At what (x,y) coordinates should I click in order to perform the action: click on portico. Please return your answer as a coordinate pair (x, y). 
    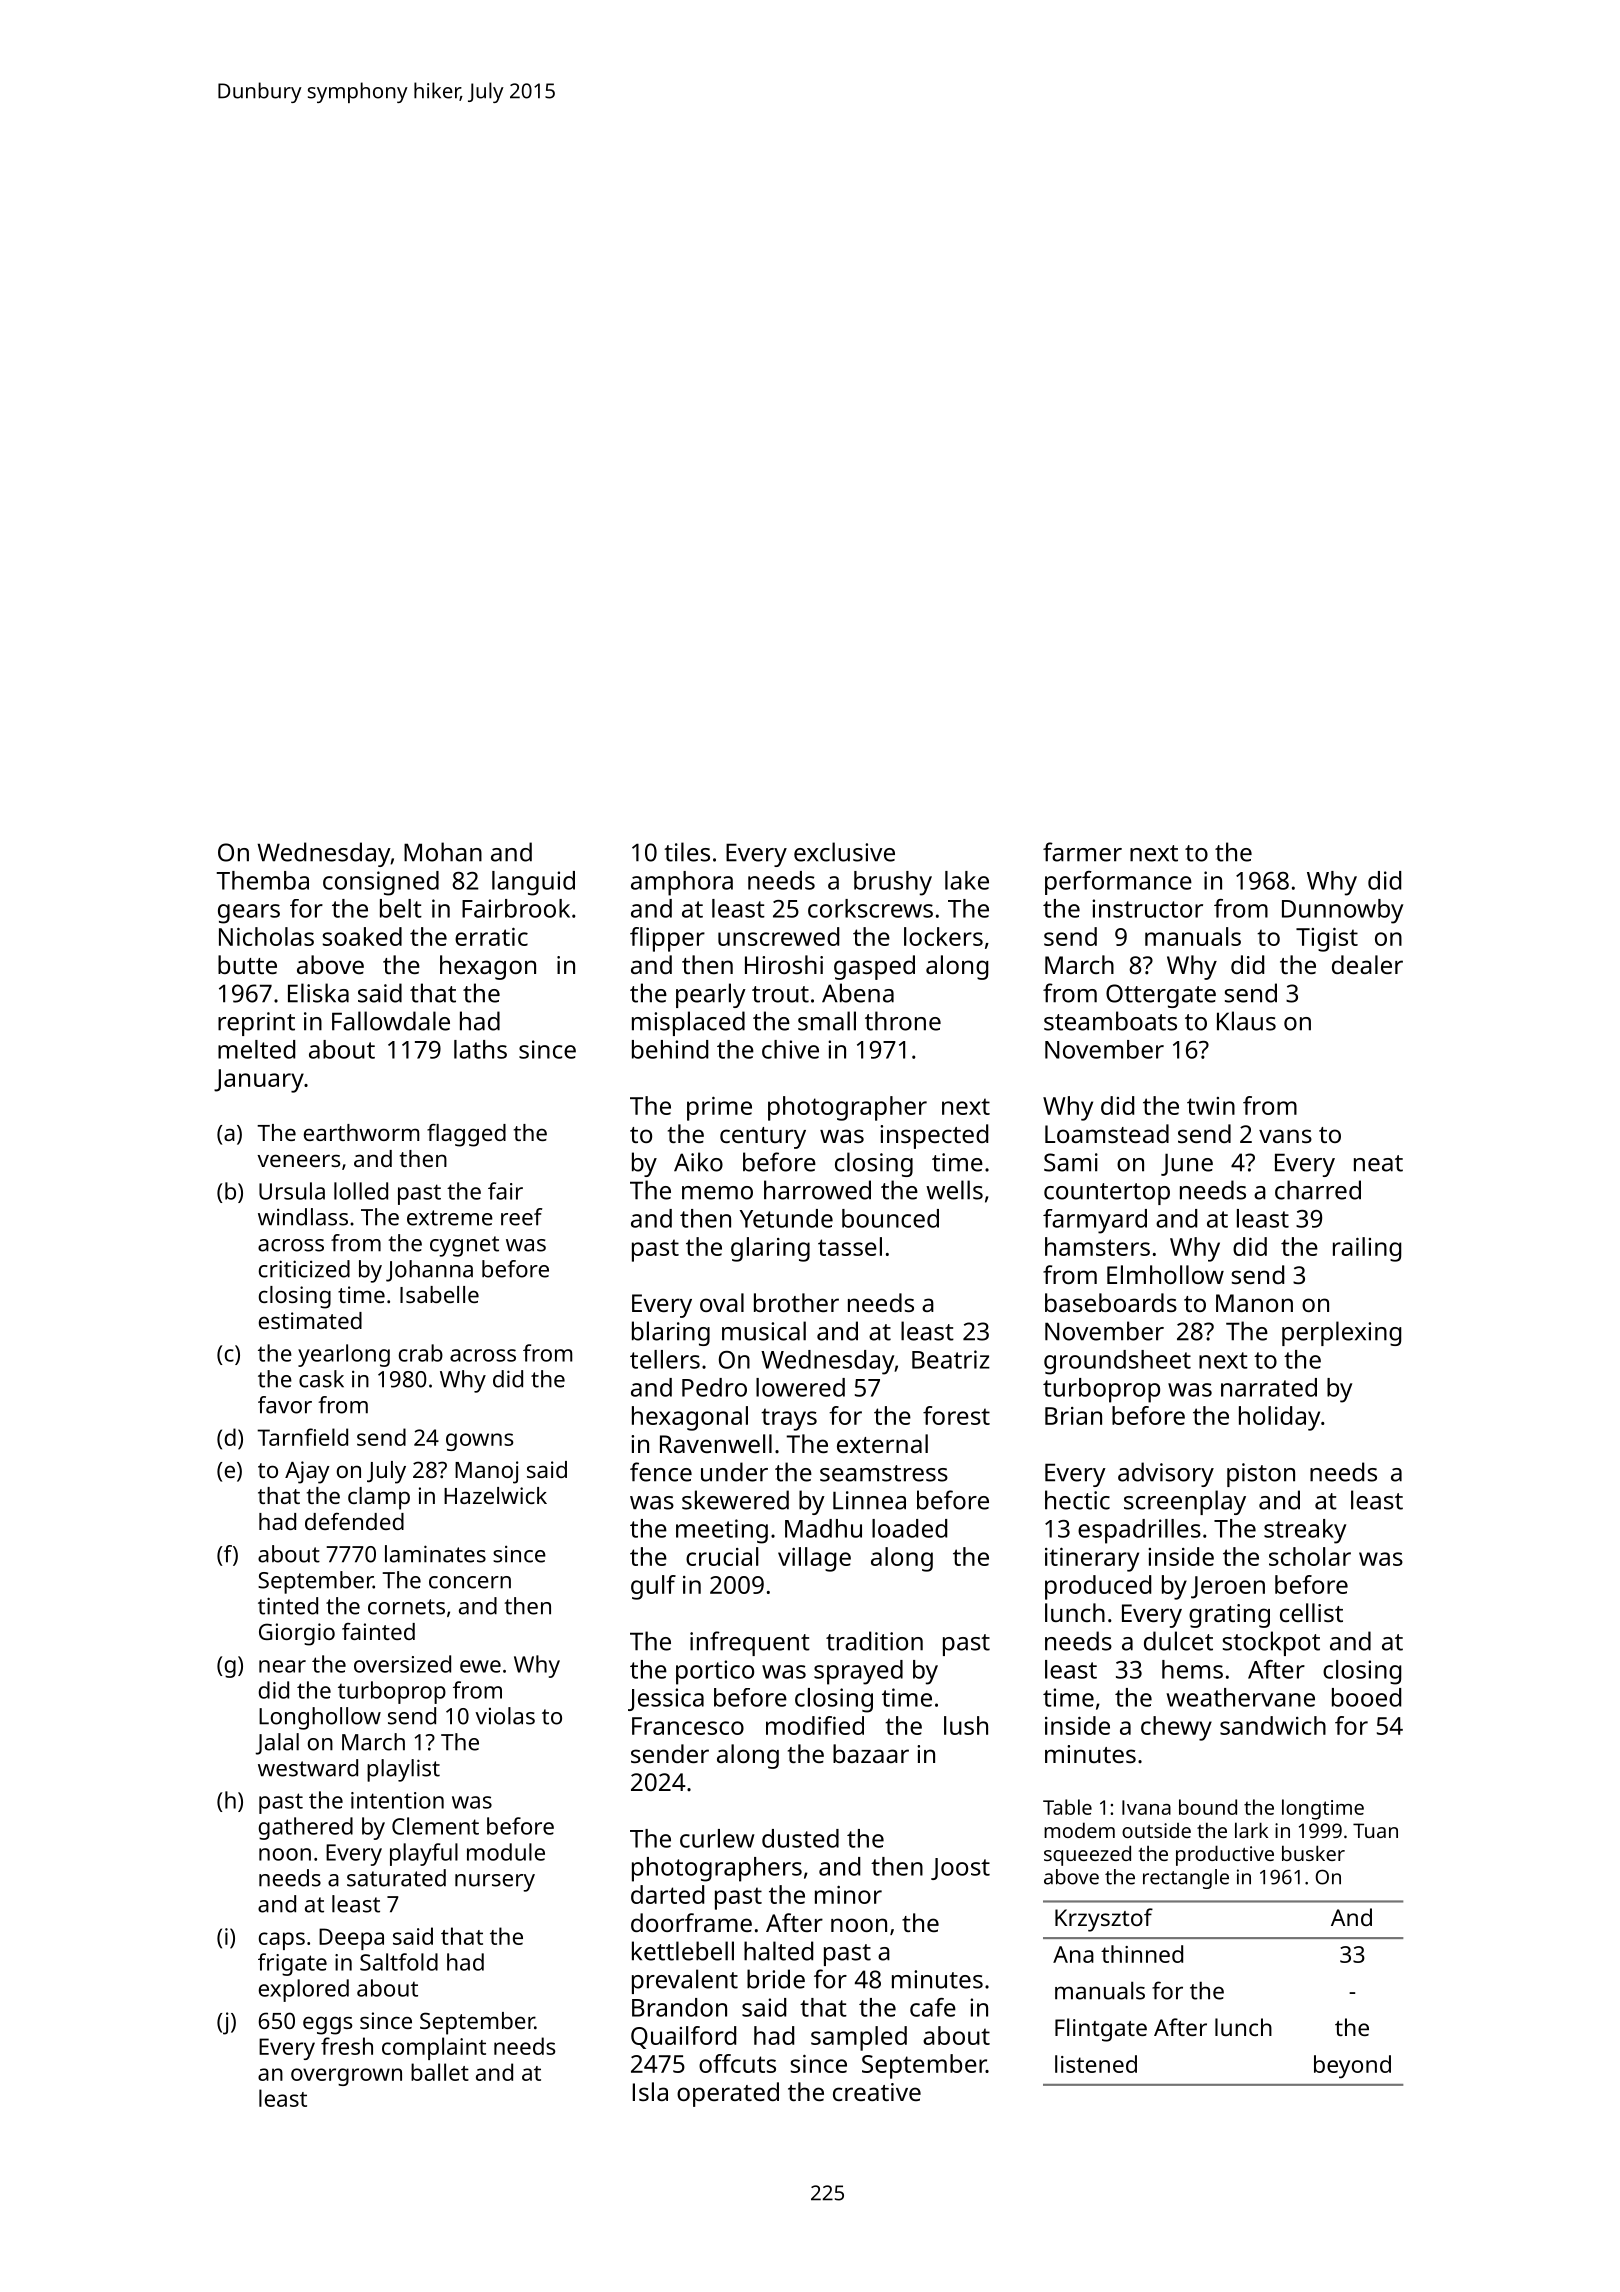
    Looking at the image, I should click on (715, 1672).
